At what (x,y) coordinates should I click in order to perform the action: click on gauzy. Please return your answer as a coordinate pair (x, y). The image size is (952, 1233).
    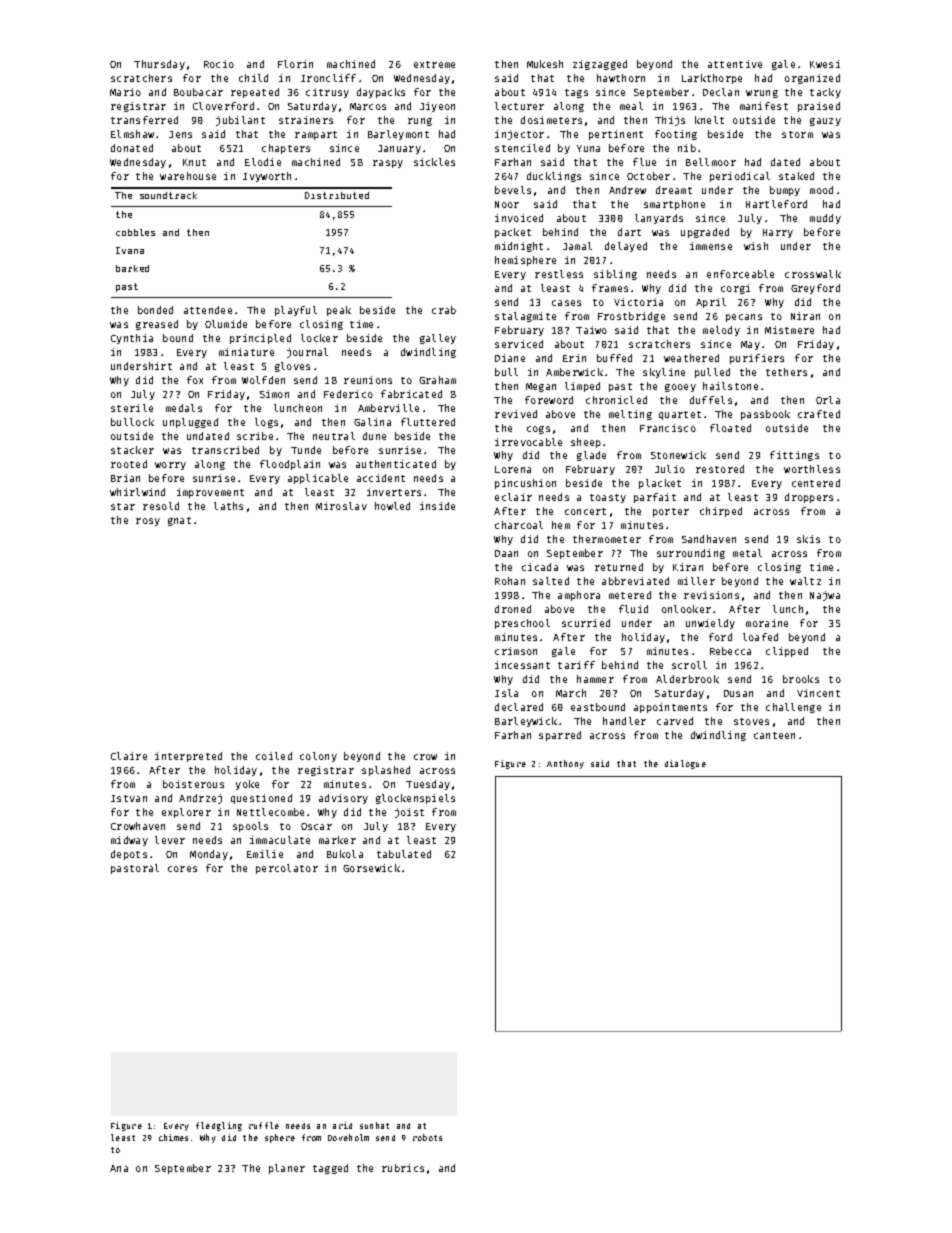
    Looking at the image, I should click on (825, 122).
